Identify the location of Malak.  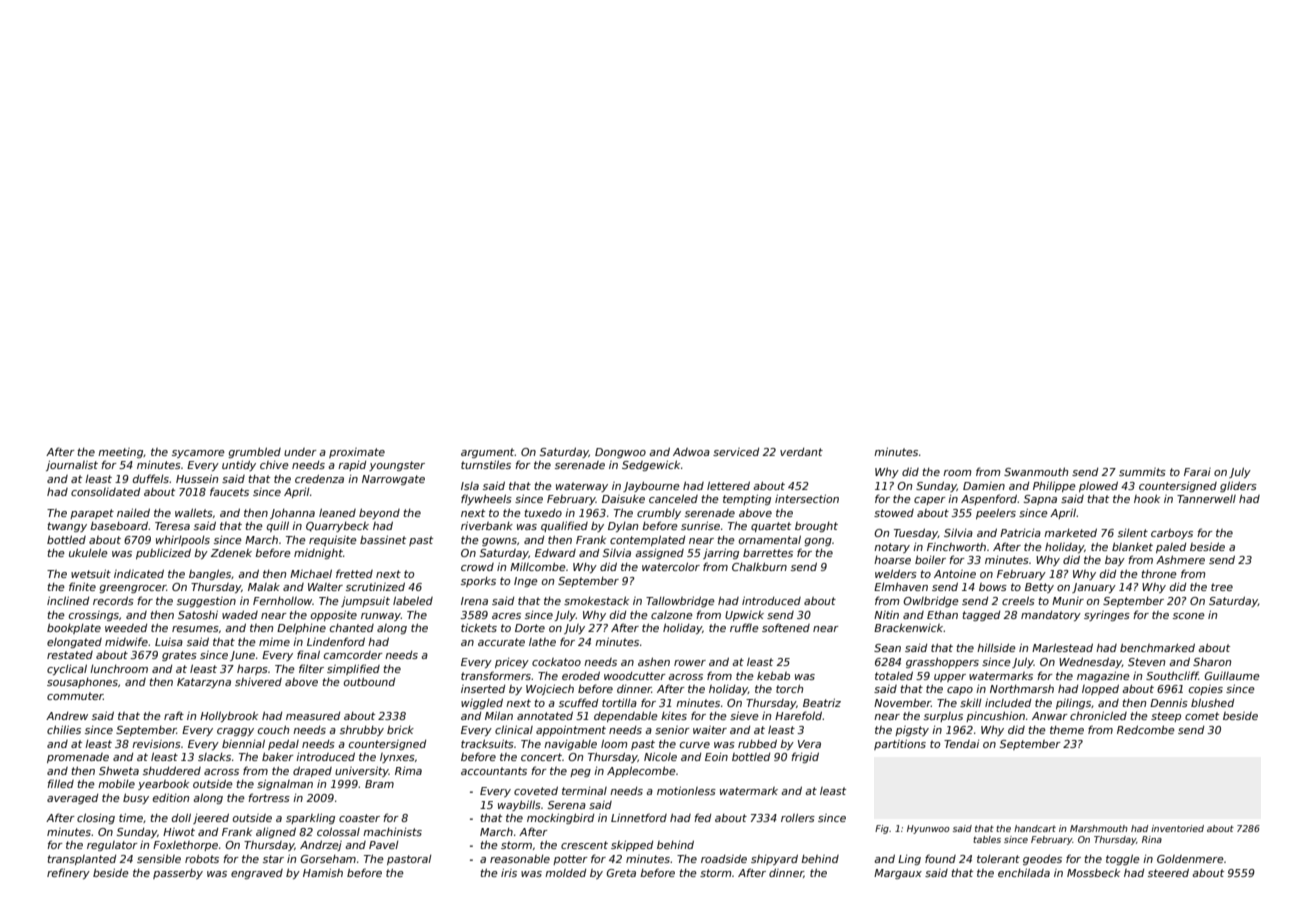
(264, 587).
